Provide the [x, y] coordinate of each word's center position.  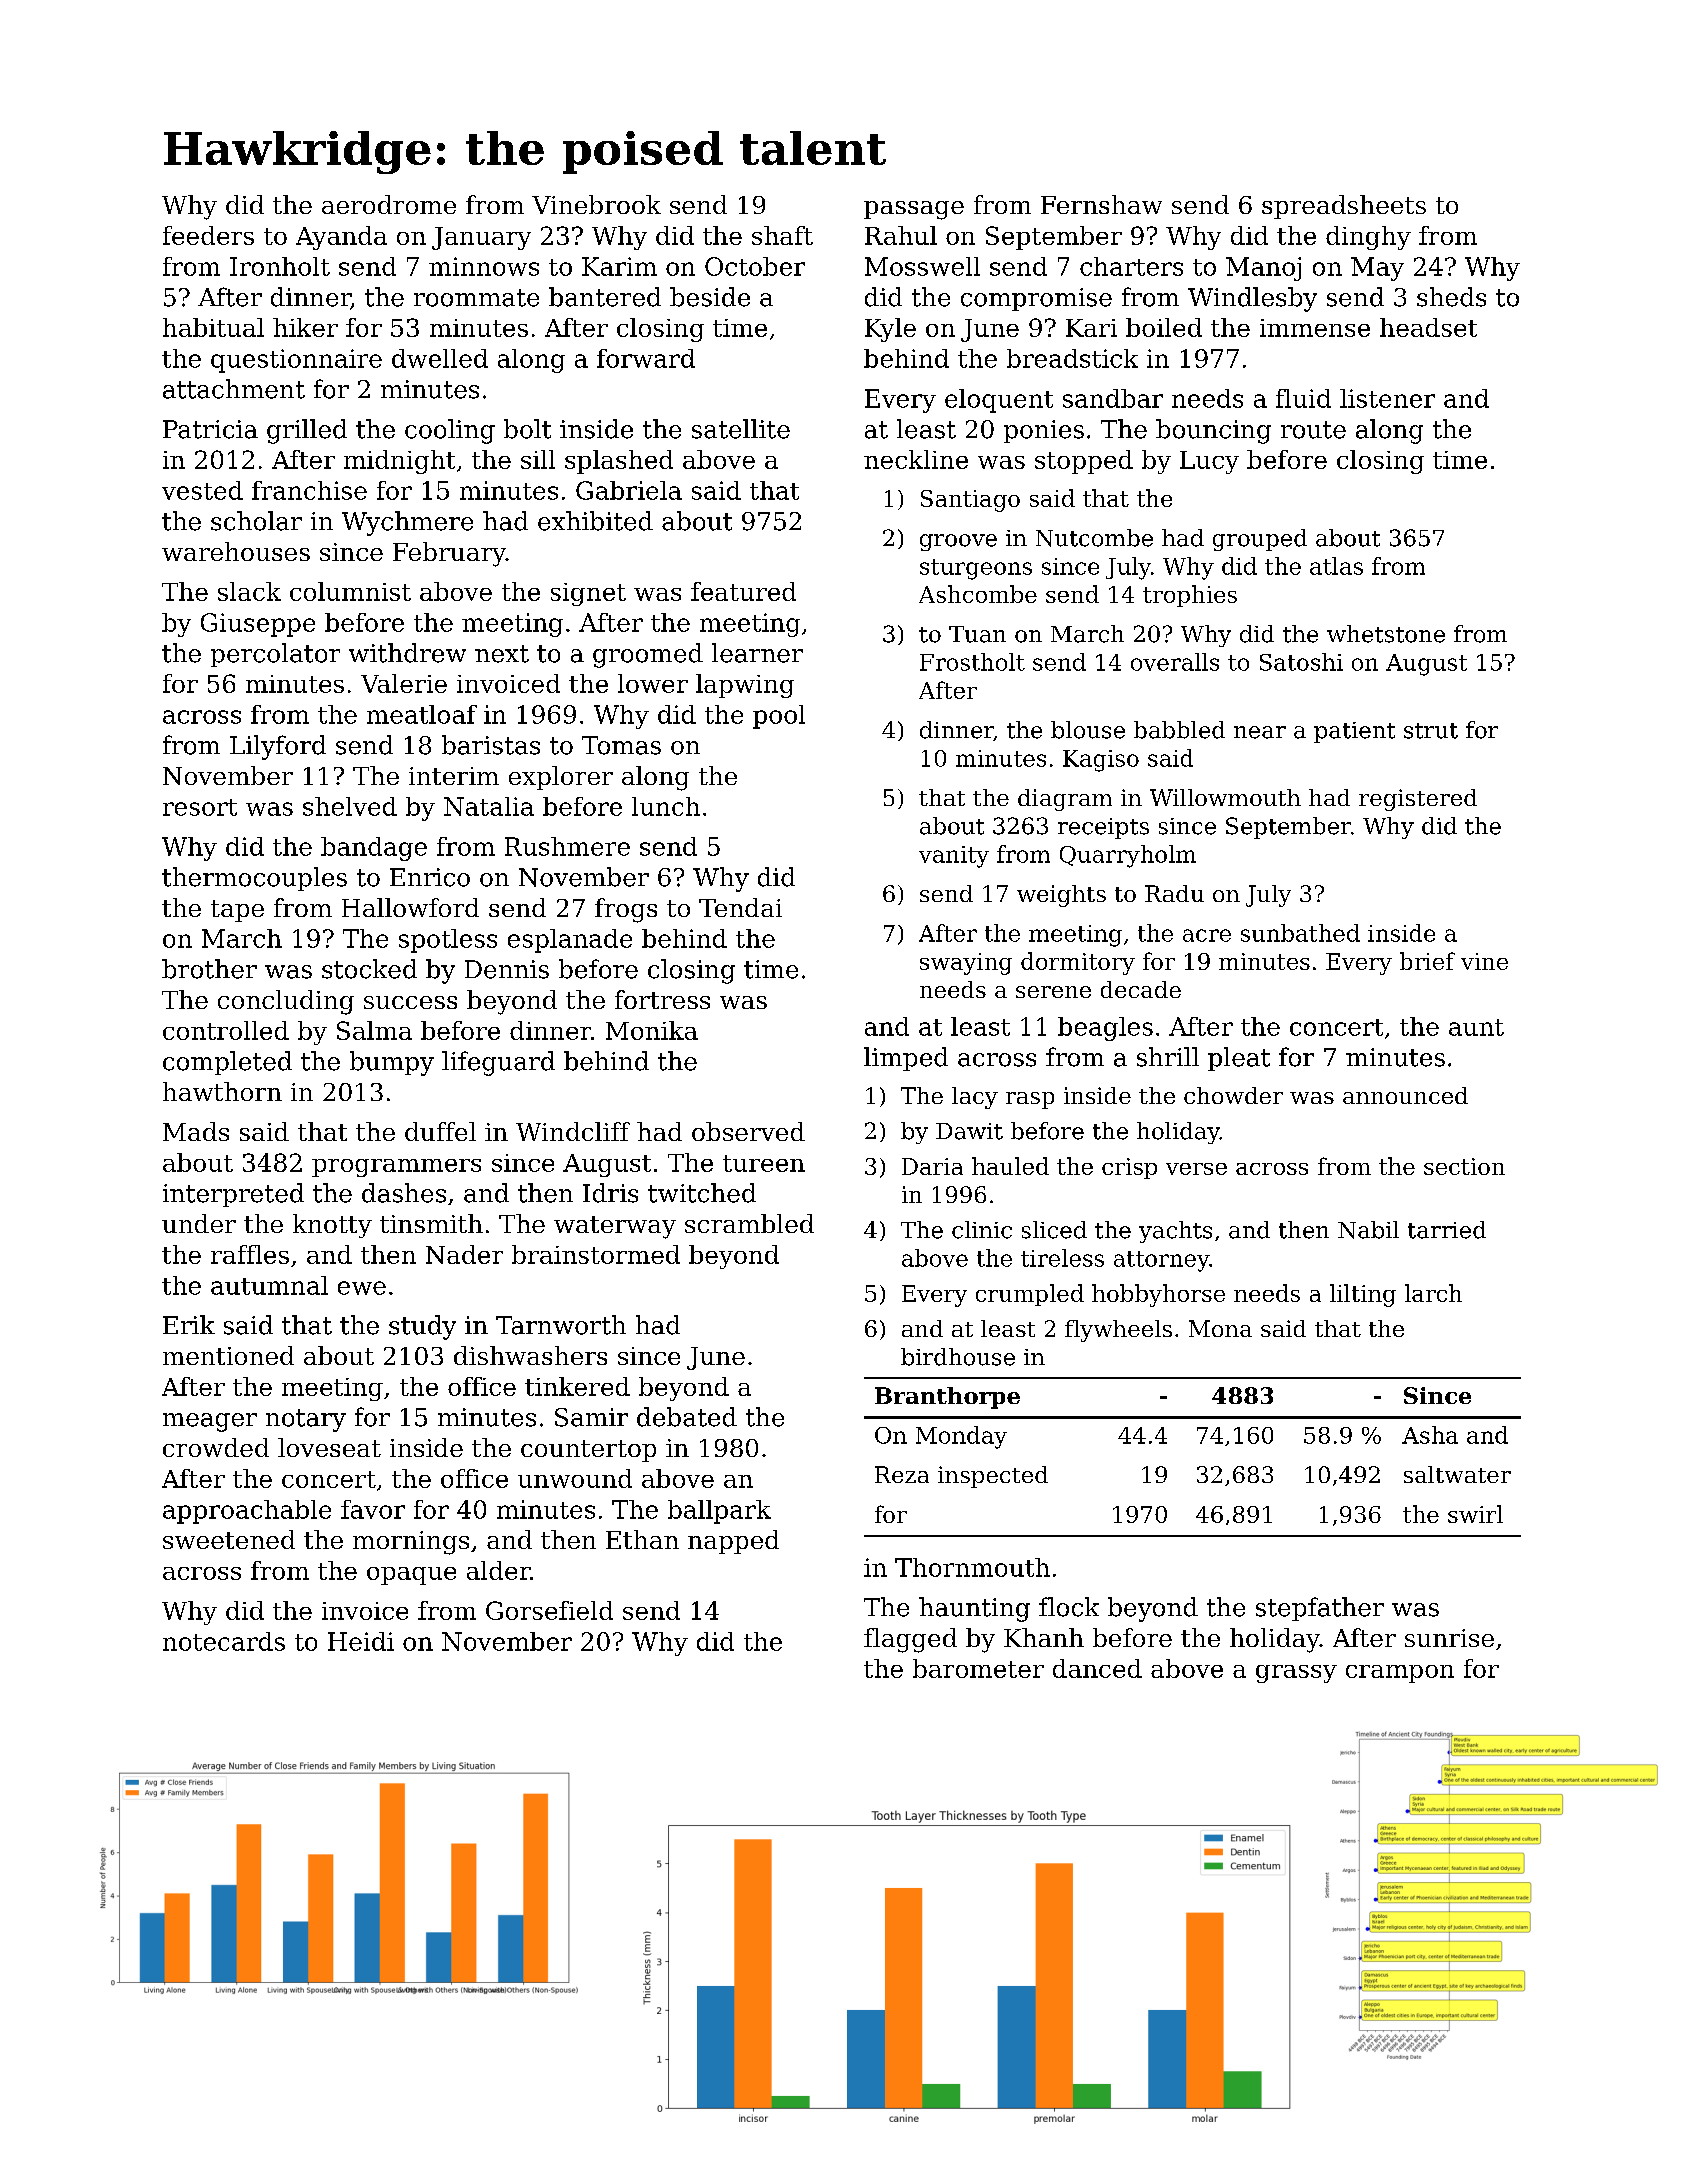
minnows [484, 266]
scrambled [749, 1223]
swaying [966, 964]
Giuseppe [258, 625]
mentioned [228, 1355]
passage [914, 210]
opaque [411, 1576]
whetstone [1386, 634]
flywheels [1118, 1331]
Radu [1174, 893]
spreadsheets [1344, 207]
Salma [374, 1030]
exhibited [595, 521]
